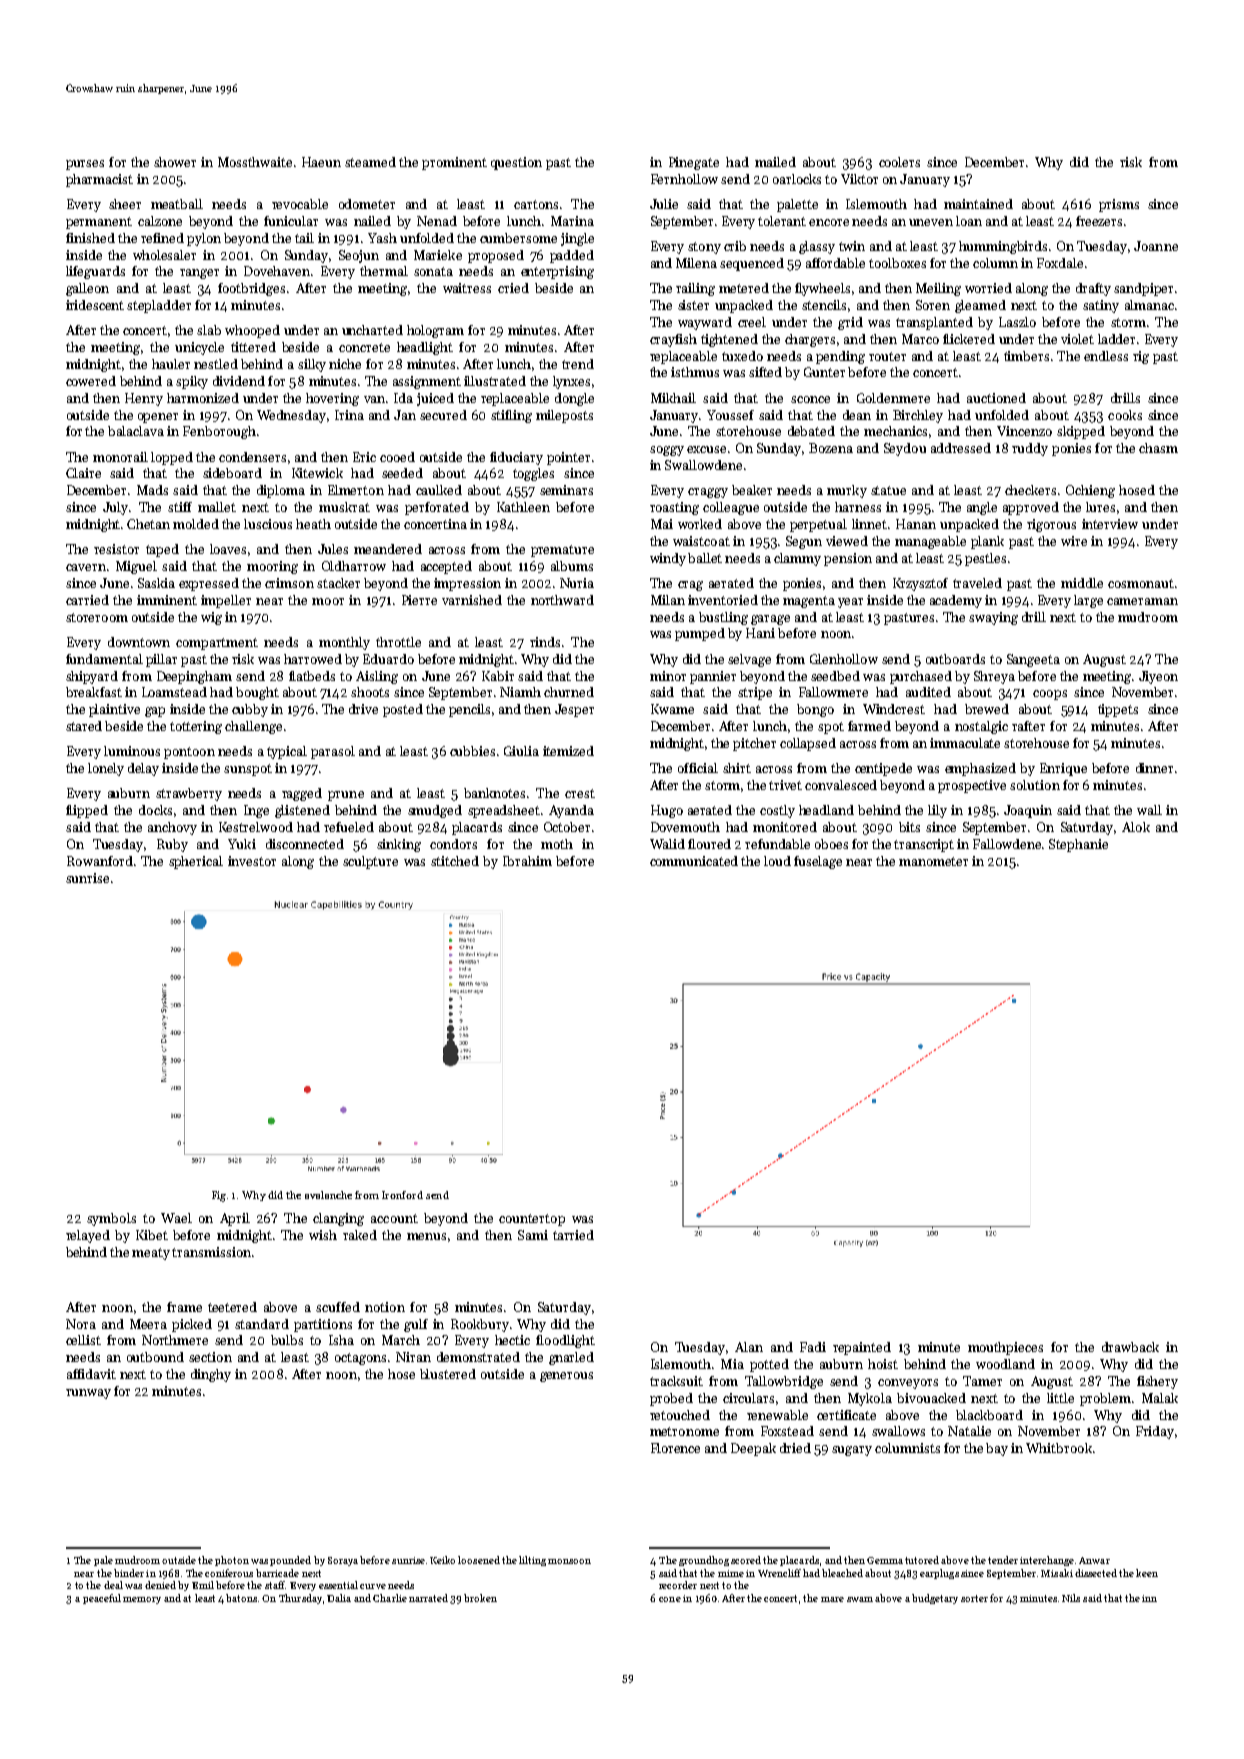 The image size is (1244, 1759). Describe the element at coordinates (700, 634) in the screenshot. I see `pumped` at that location.
